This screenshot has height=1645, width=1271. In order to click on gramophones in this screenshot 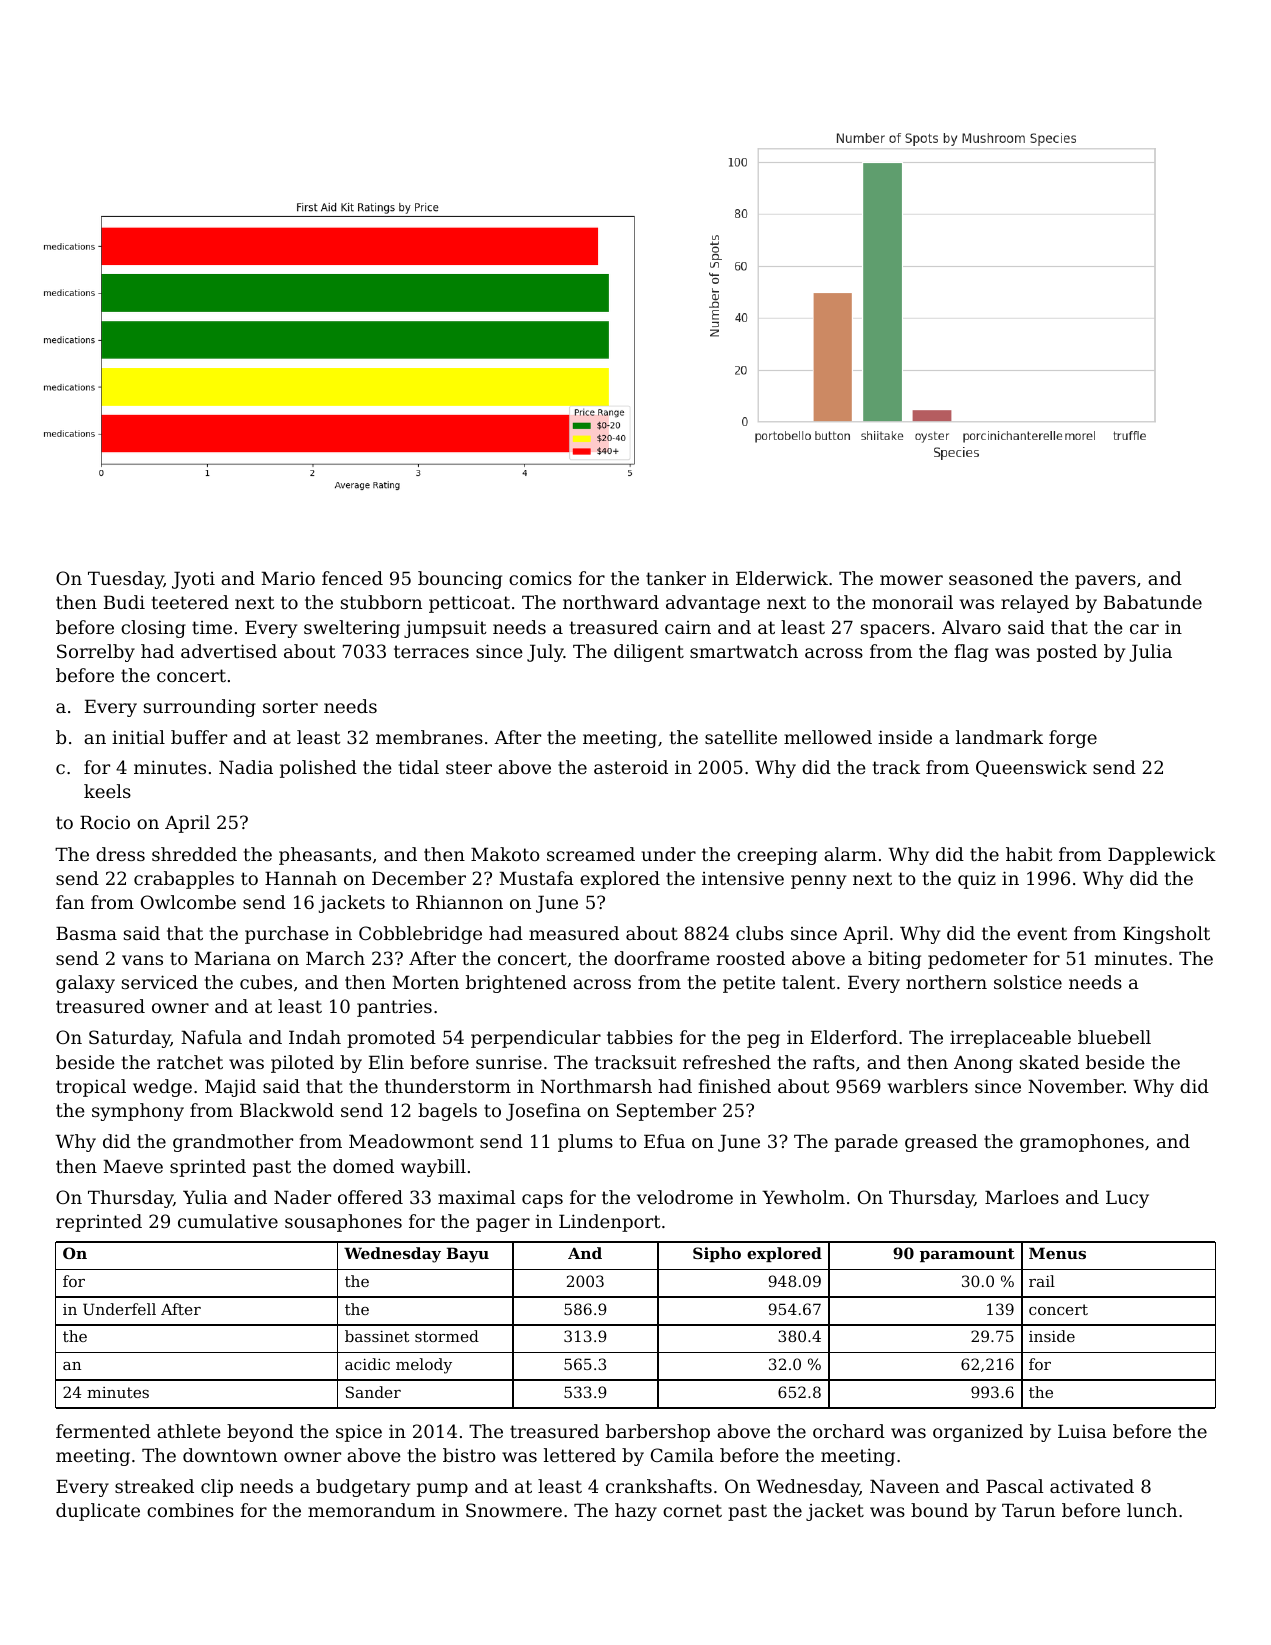, I will do `click(1082, 1143)`.
